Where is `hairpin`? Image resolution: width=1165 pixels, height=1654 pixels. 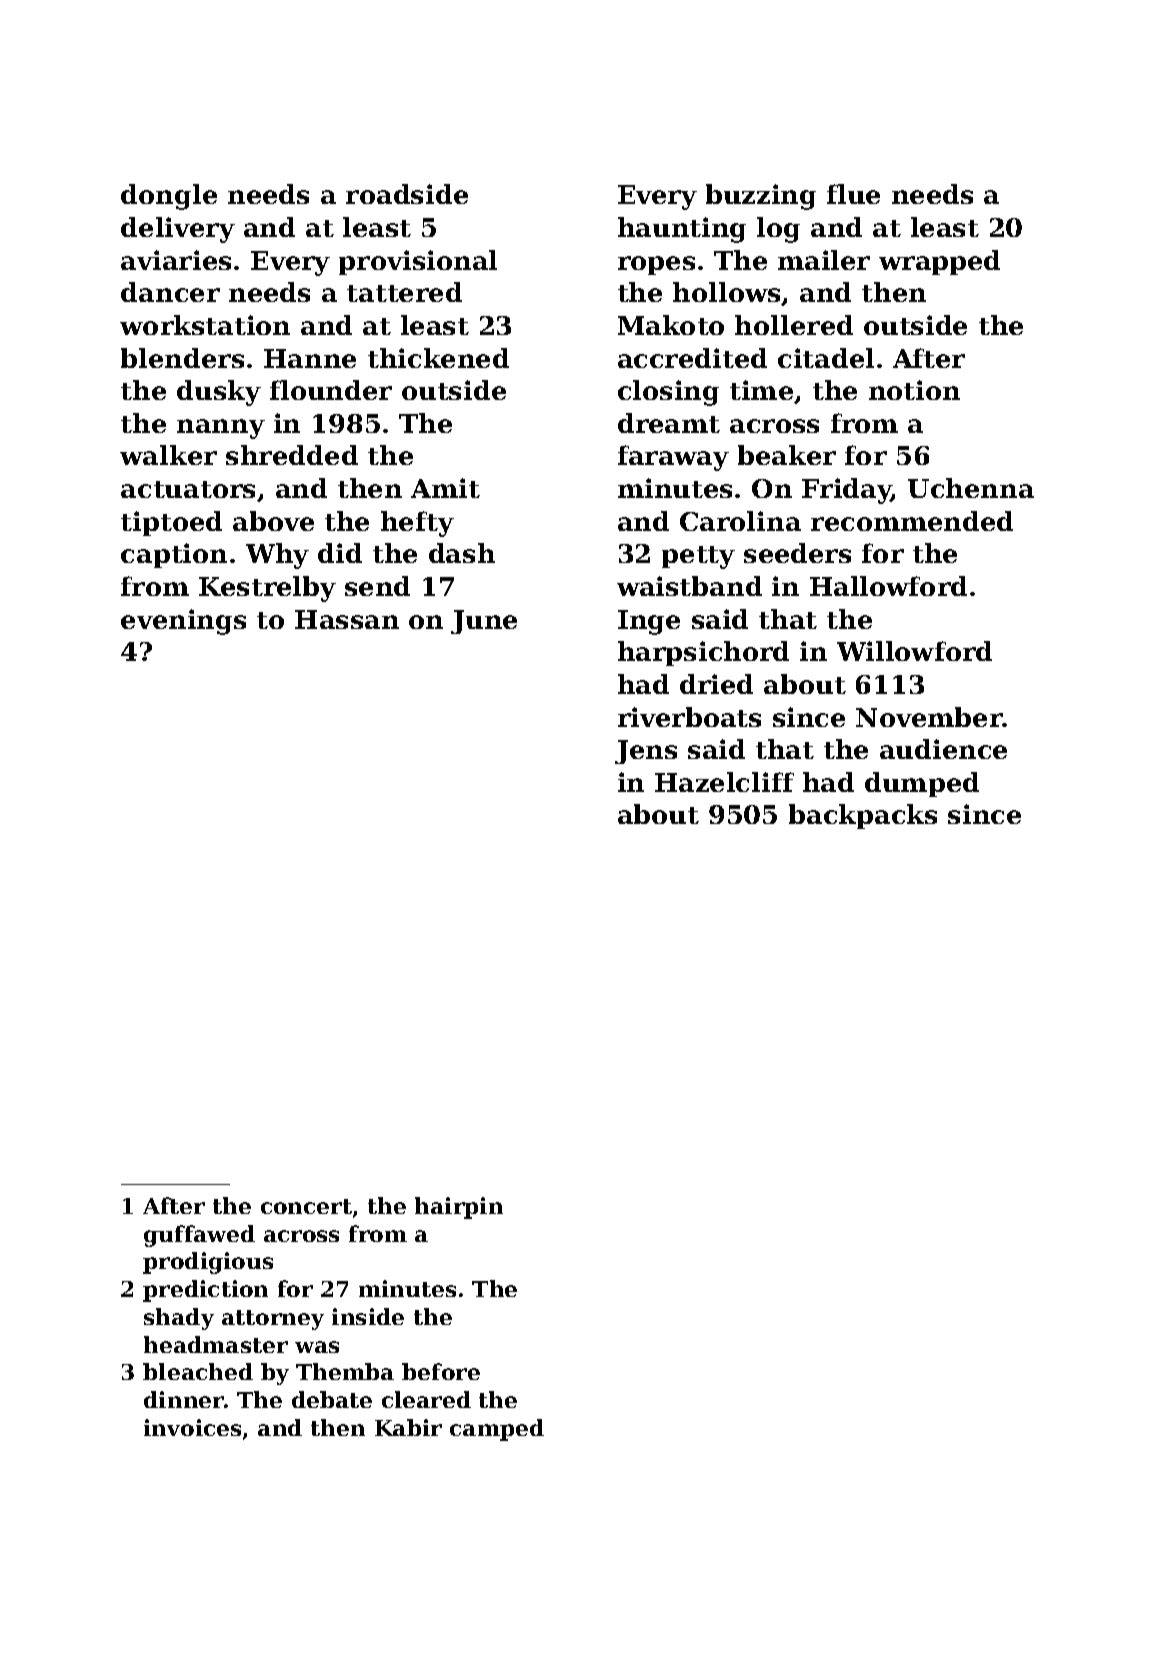 hairpin is located at coordinates (459, 1208).
